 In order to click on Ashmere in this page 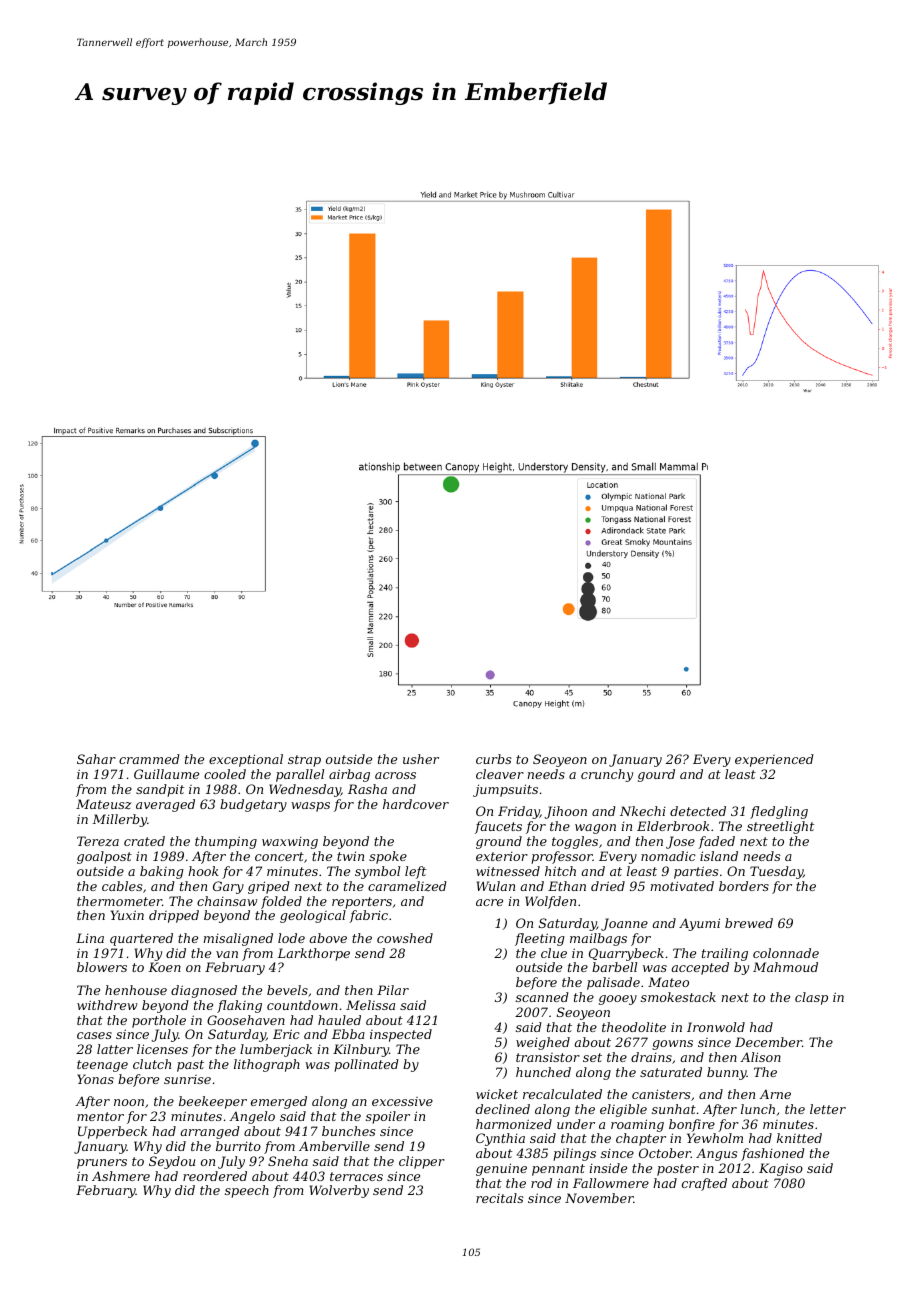, I will do `click(121, 1176)`.
